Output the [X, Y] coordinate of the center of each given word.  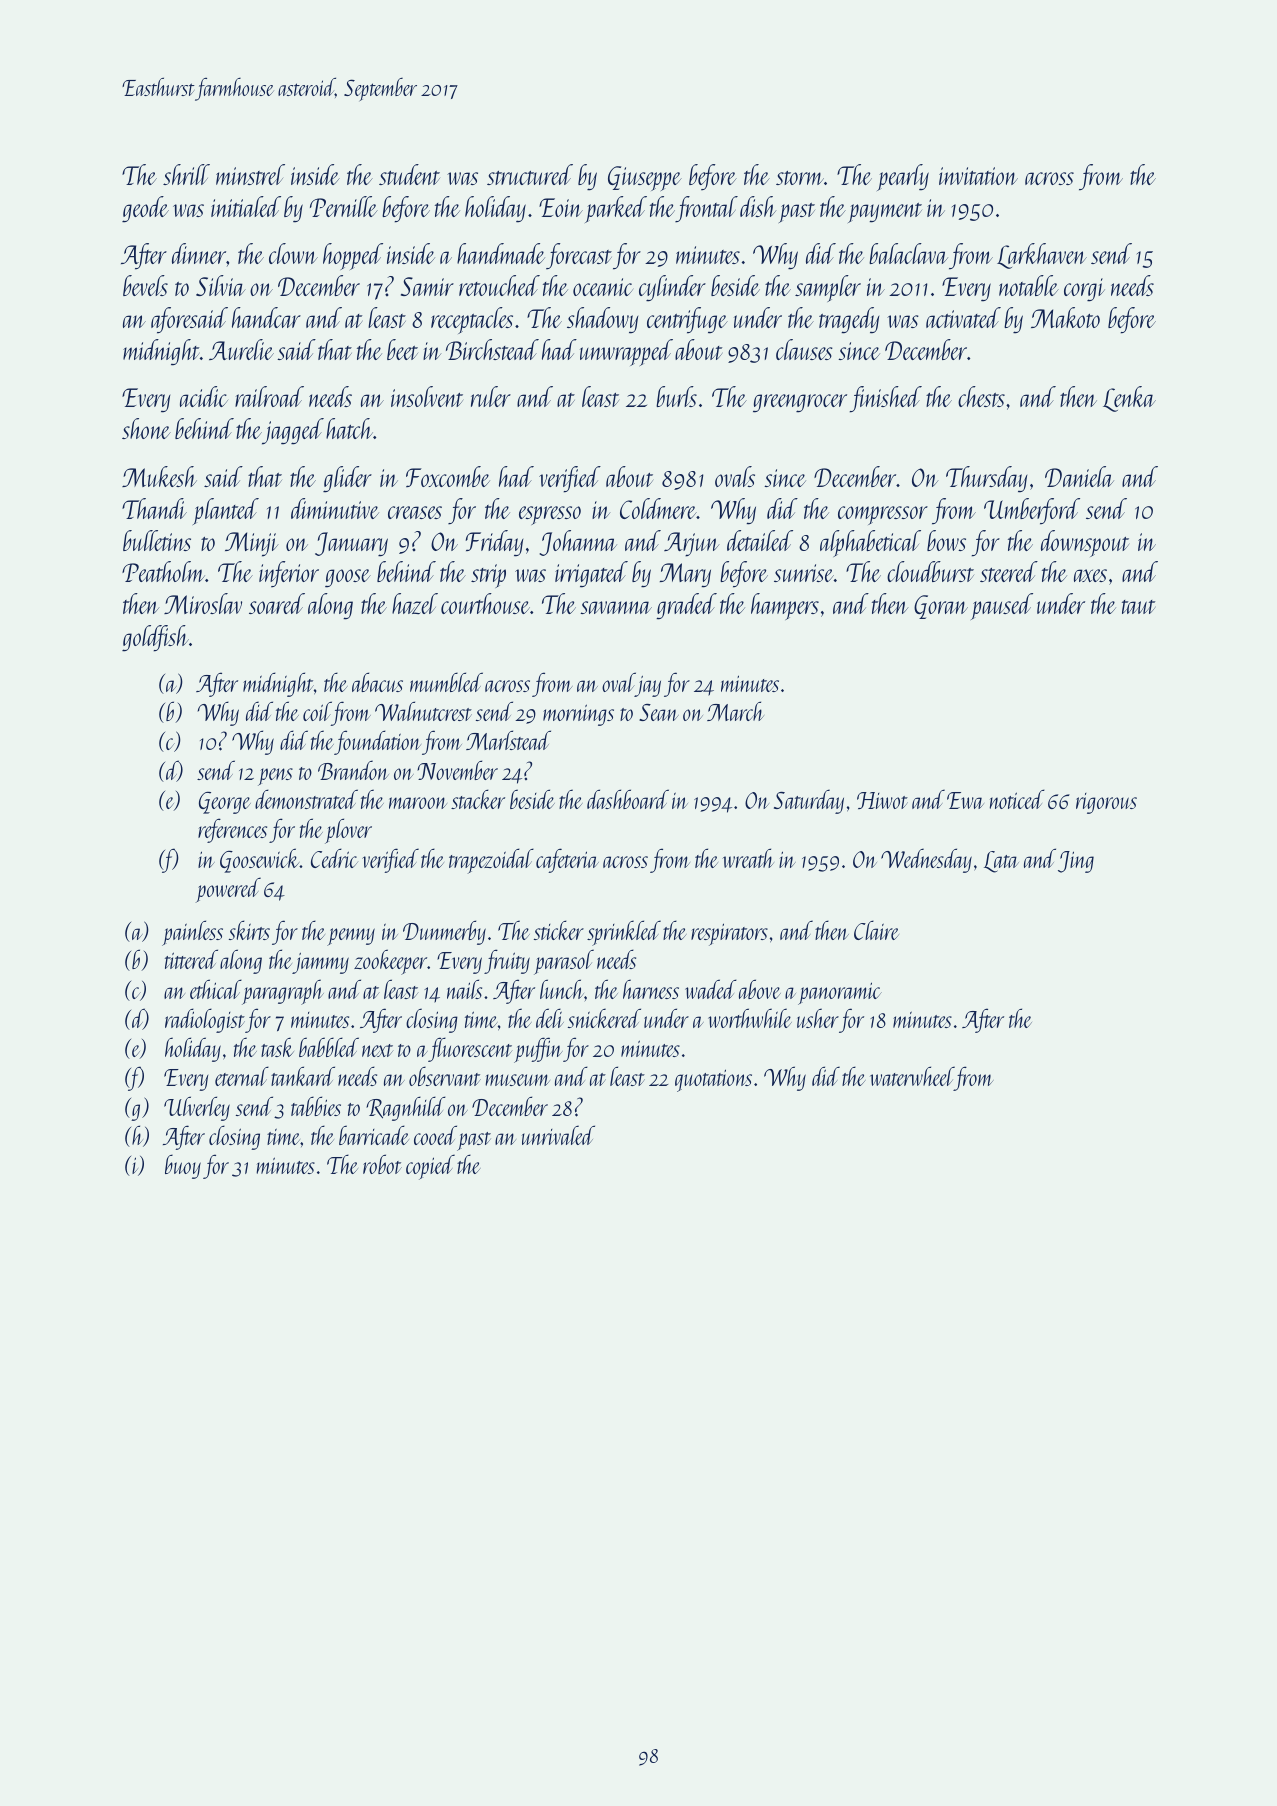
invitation [978, 176]
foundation [377, 742]
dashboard [628, 799]
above [760, 989]
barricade [374, 1135]
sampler [828, 288]
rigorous [1106, 803]
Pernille [344, 206]
